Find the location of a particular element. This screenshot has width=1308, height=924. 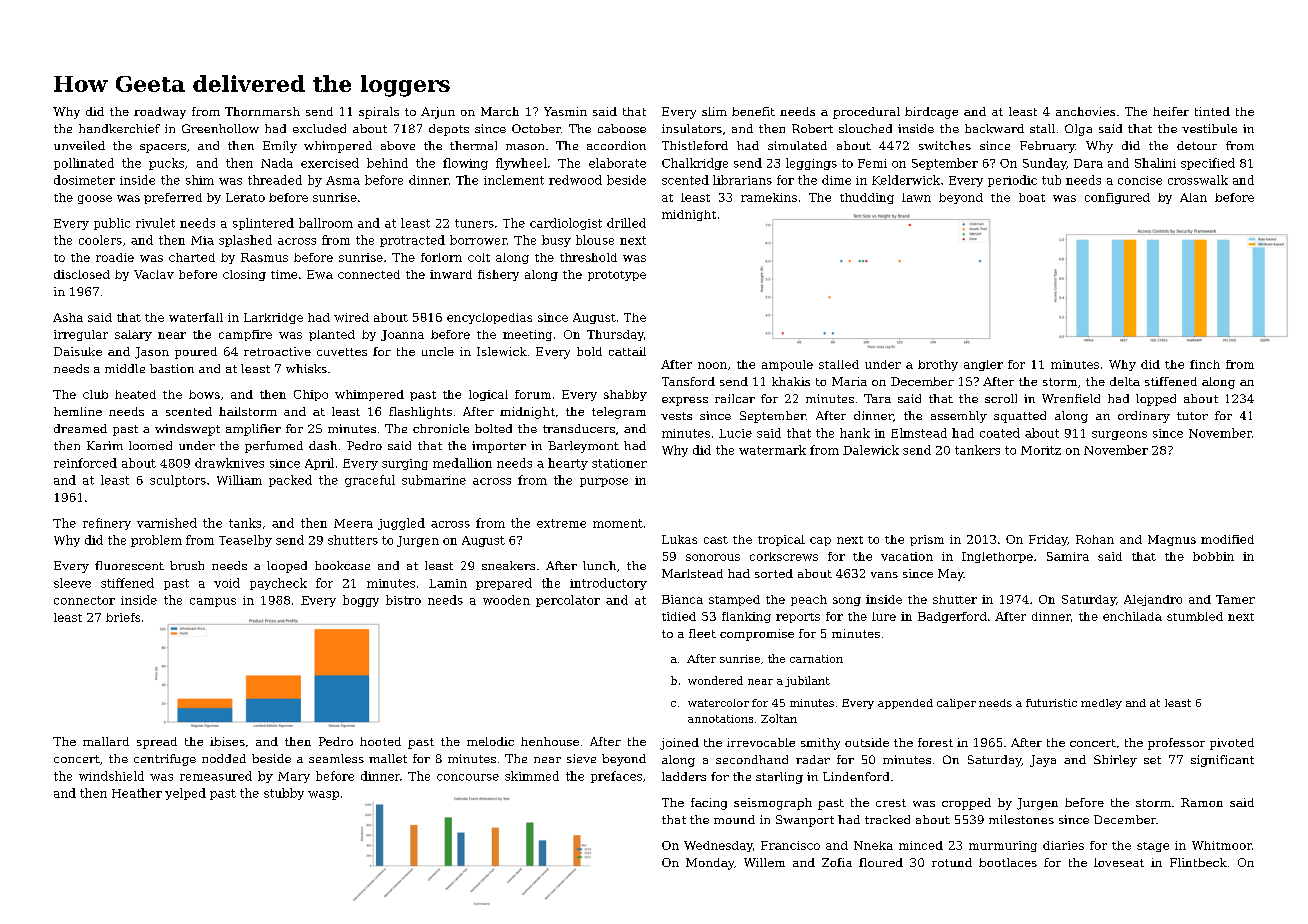

Alan is located at coordinates (1193, 197).
